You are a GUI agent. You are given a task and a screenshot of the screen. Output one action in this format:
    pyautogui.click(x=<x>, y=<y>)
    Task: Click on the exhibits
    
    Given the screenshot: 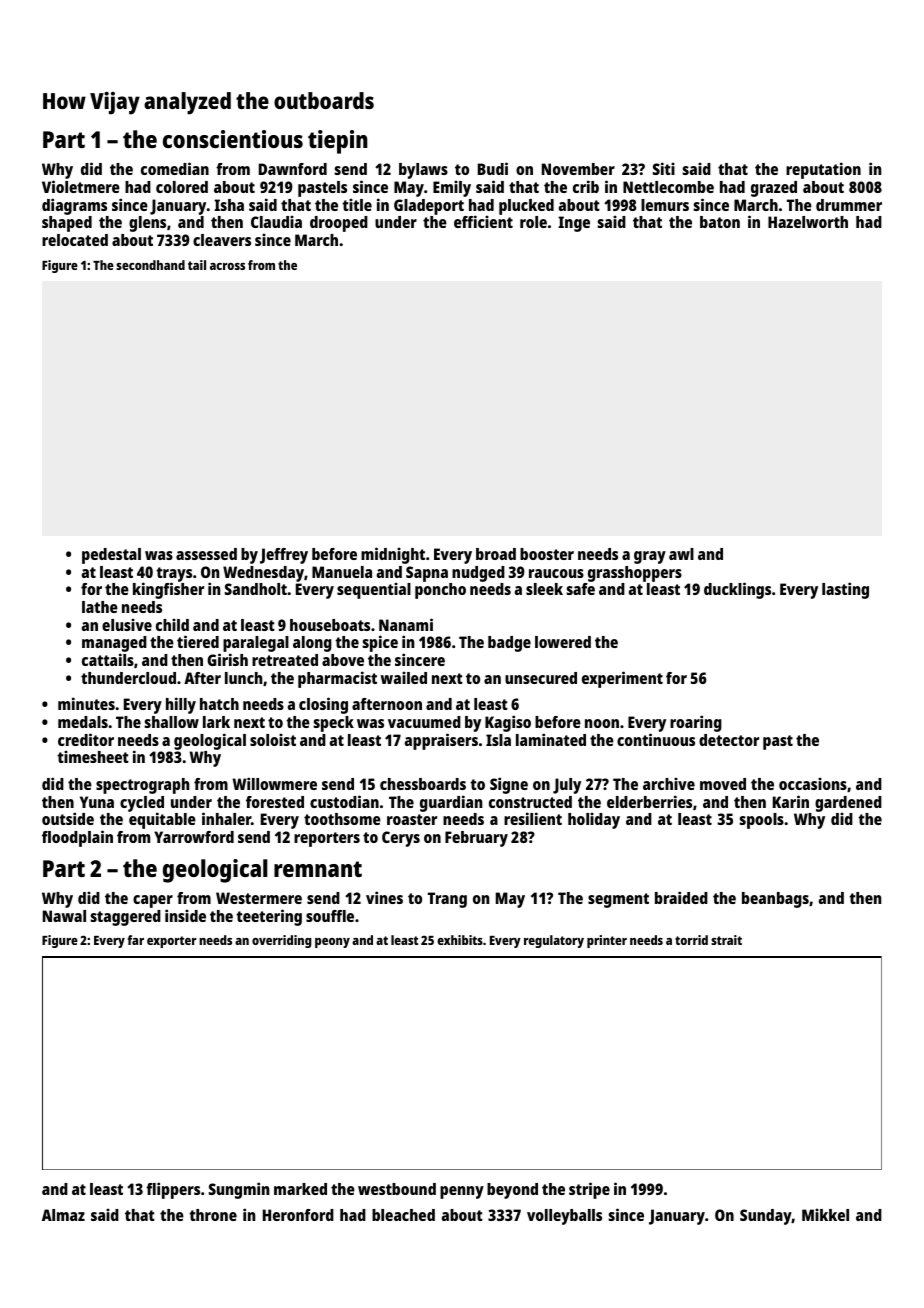 What is the action you would take?
    pyautogui.click(x=460, y=940)
